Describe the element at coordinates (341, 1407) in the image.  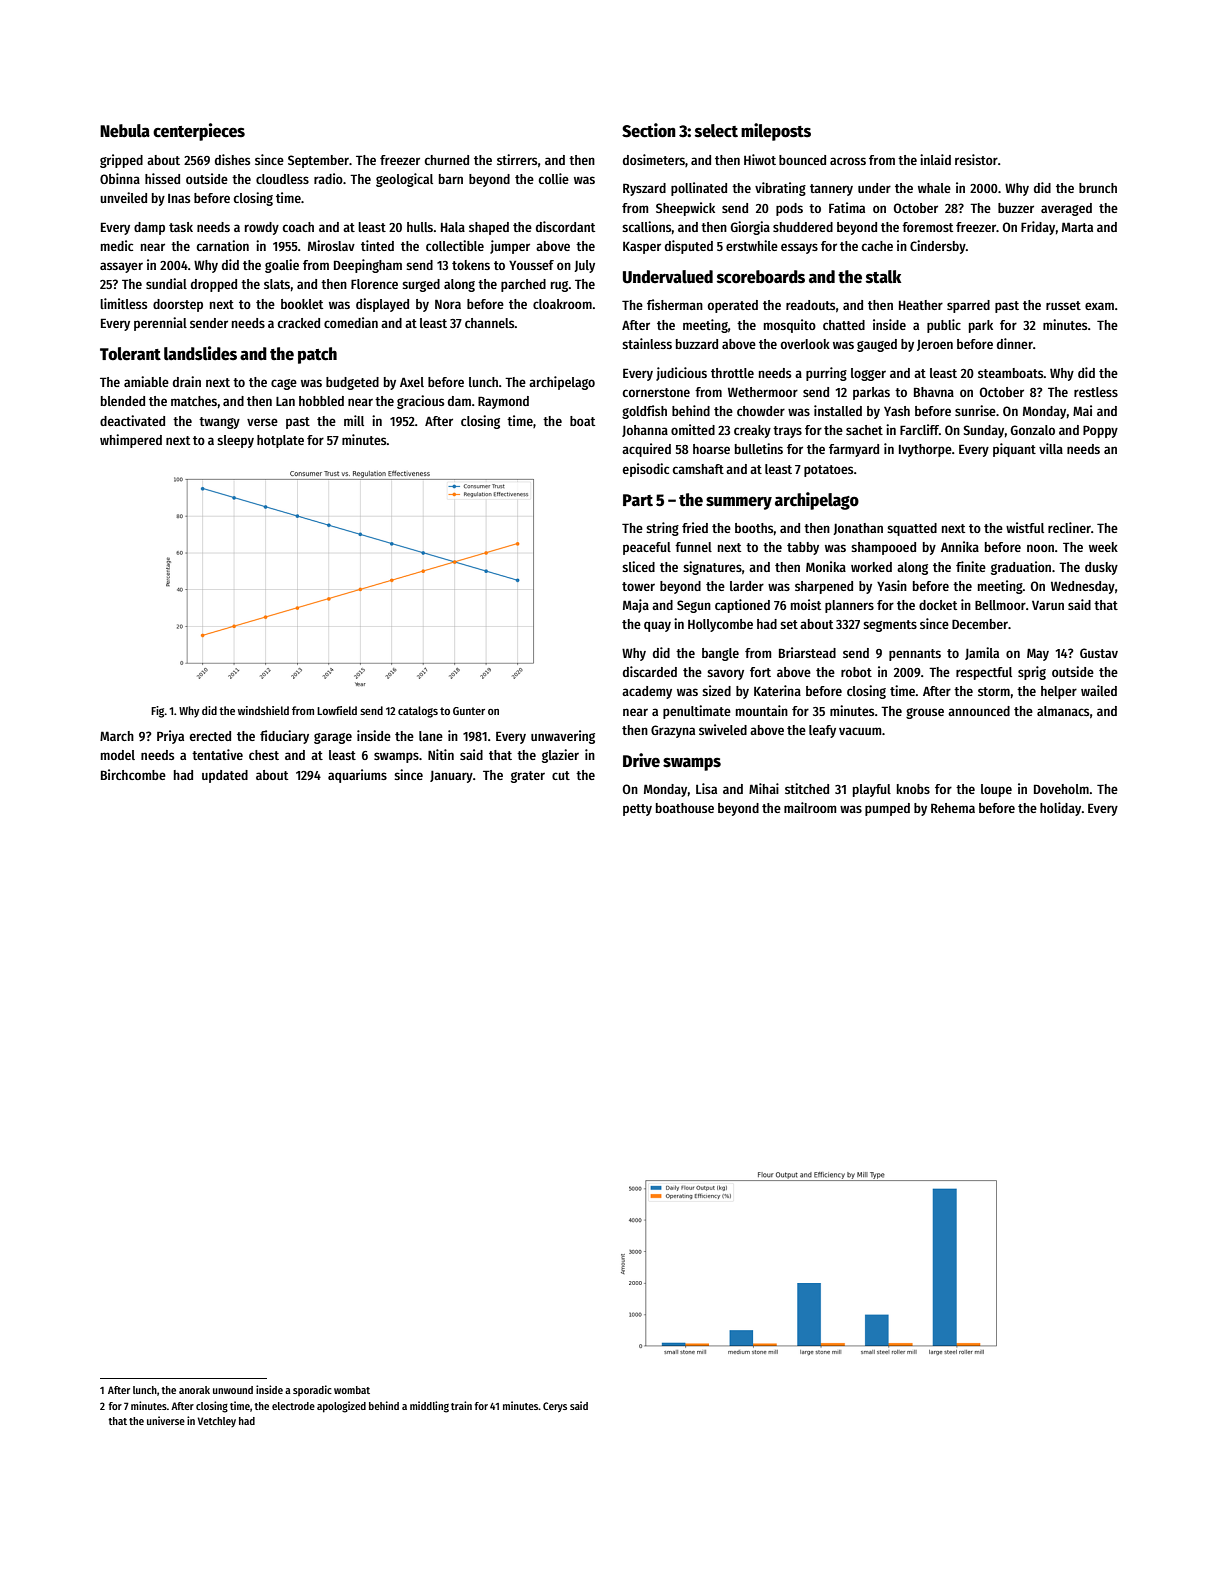
I see `apologized` at that location.
